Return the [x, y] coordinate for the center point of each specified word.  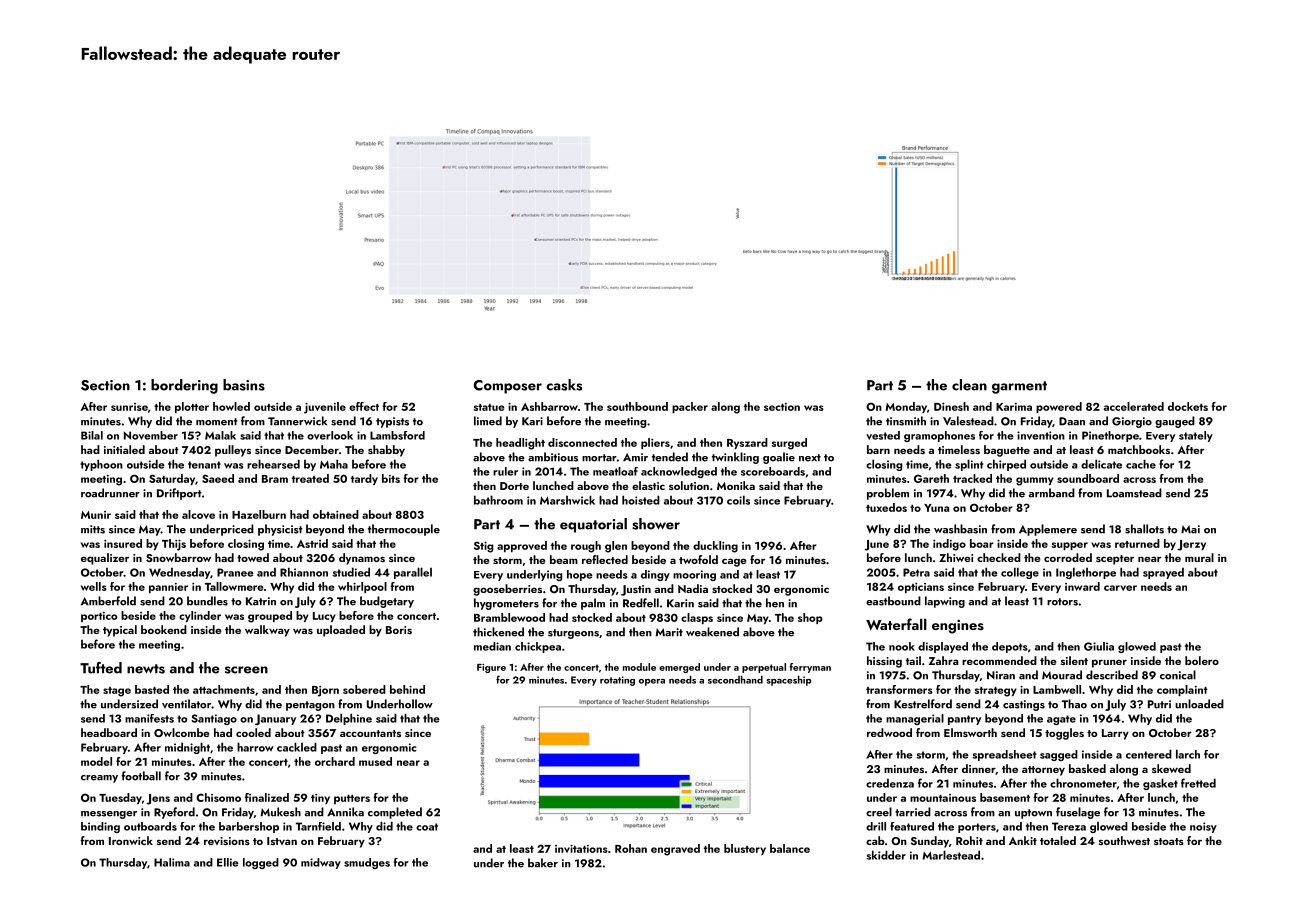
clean [969, 385]
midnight [187, 748]
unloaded [1199, 704]
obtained [336, 514]
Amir [635, 457]
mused [375, 761]
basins [244, 385]
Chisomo [218, 797]
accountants [370, 733]
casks [564, 385]
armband [1052, 493]
